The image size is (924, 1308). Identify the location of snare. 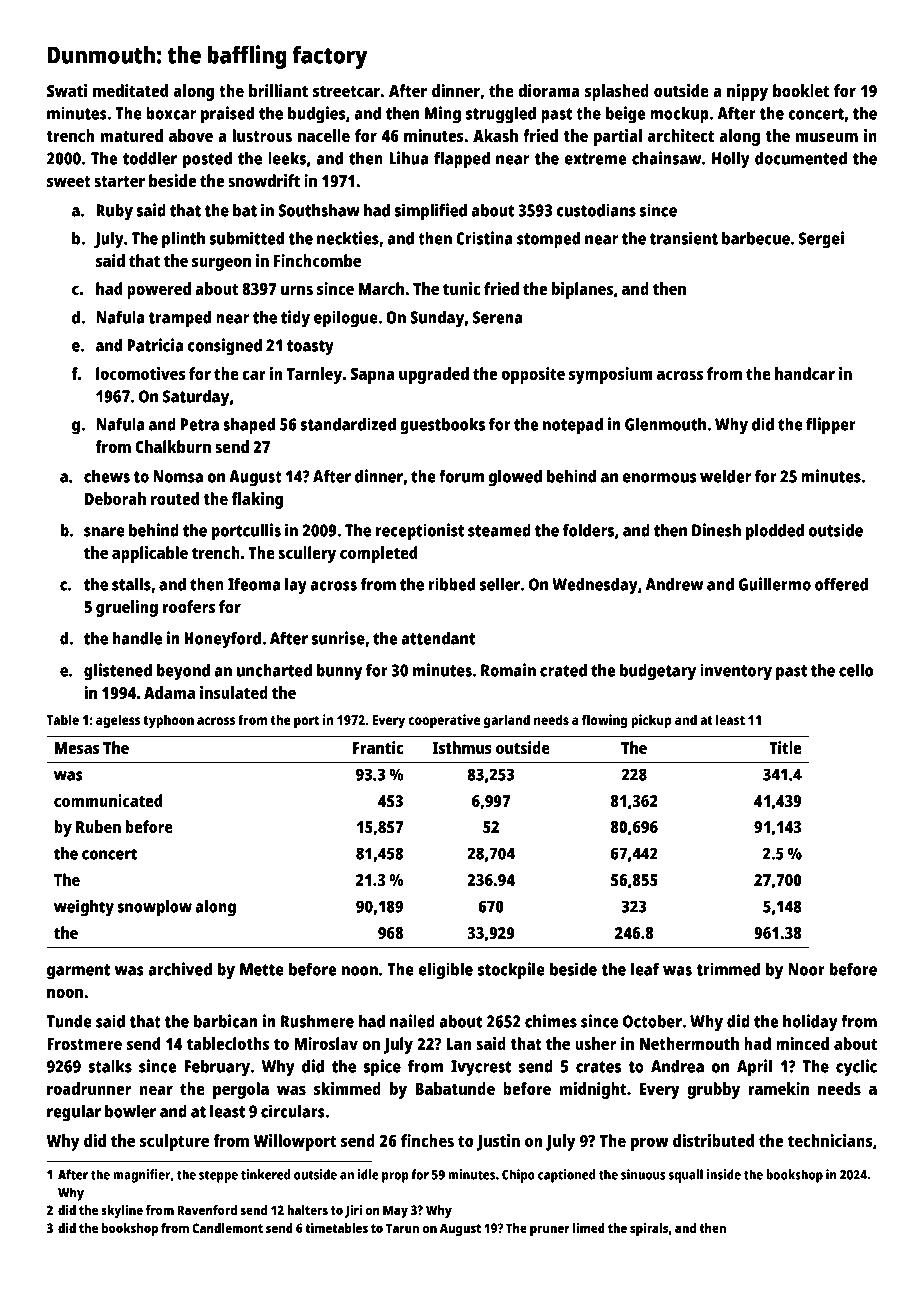
(104, 532).
